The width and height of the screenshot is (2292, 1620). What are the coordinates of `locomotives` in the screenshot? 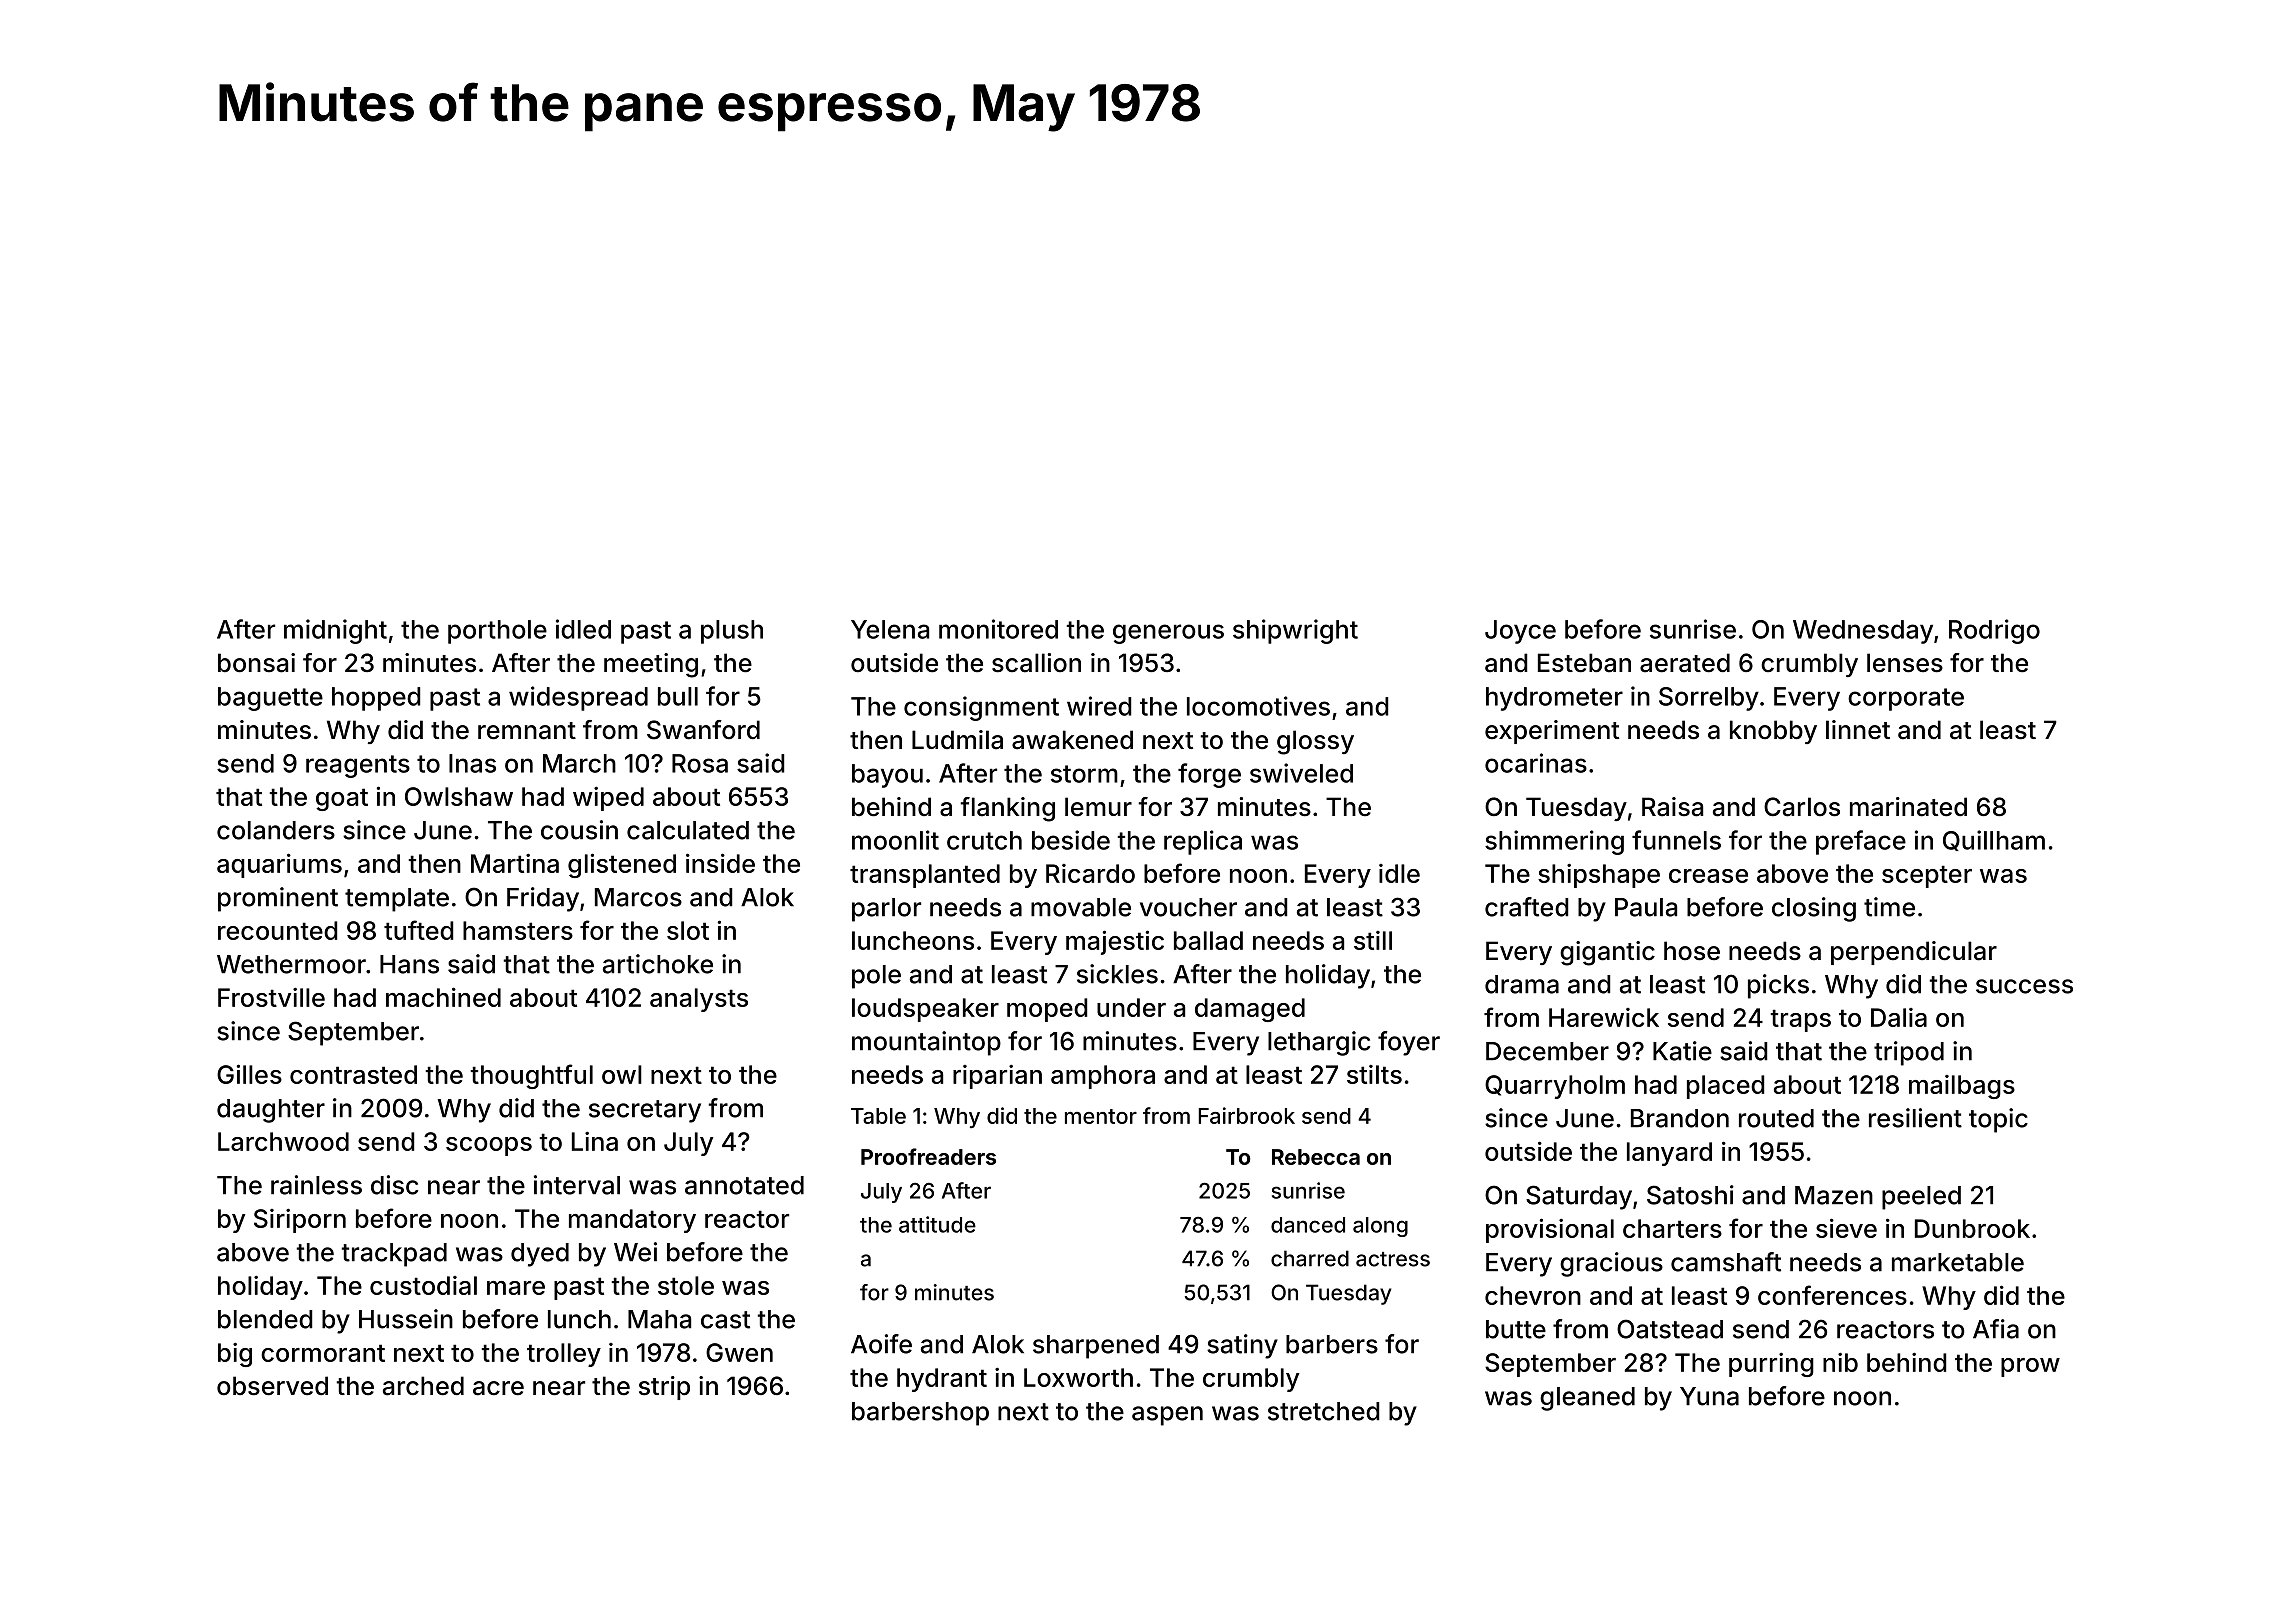 It's located at (1258, 706).
